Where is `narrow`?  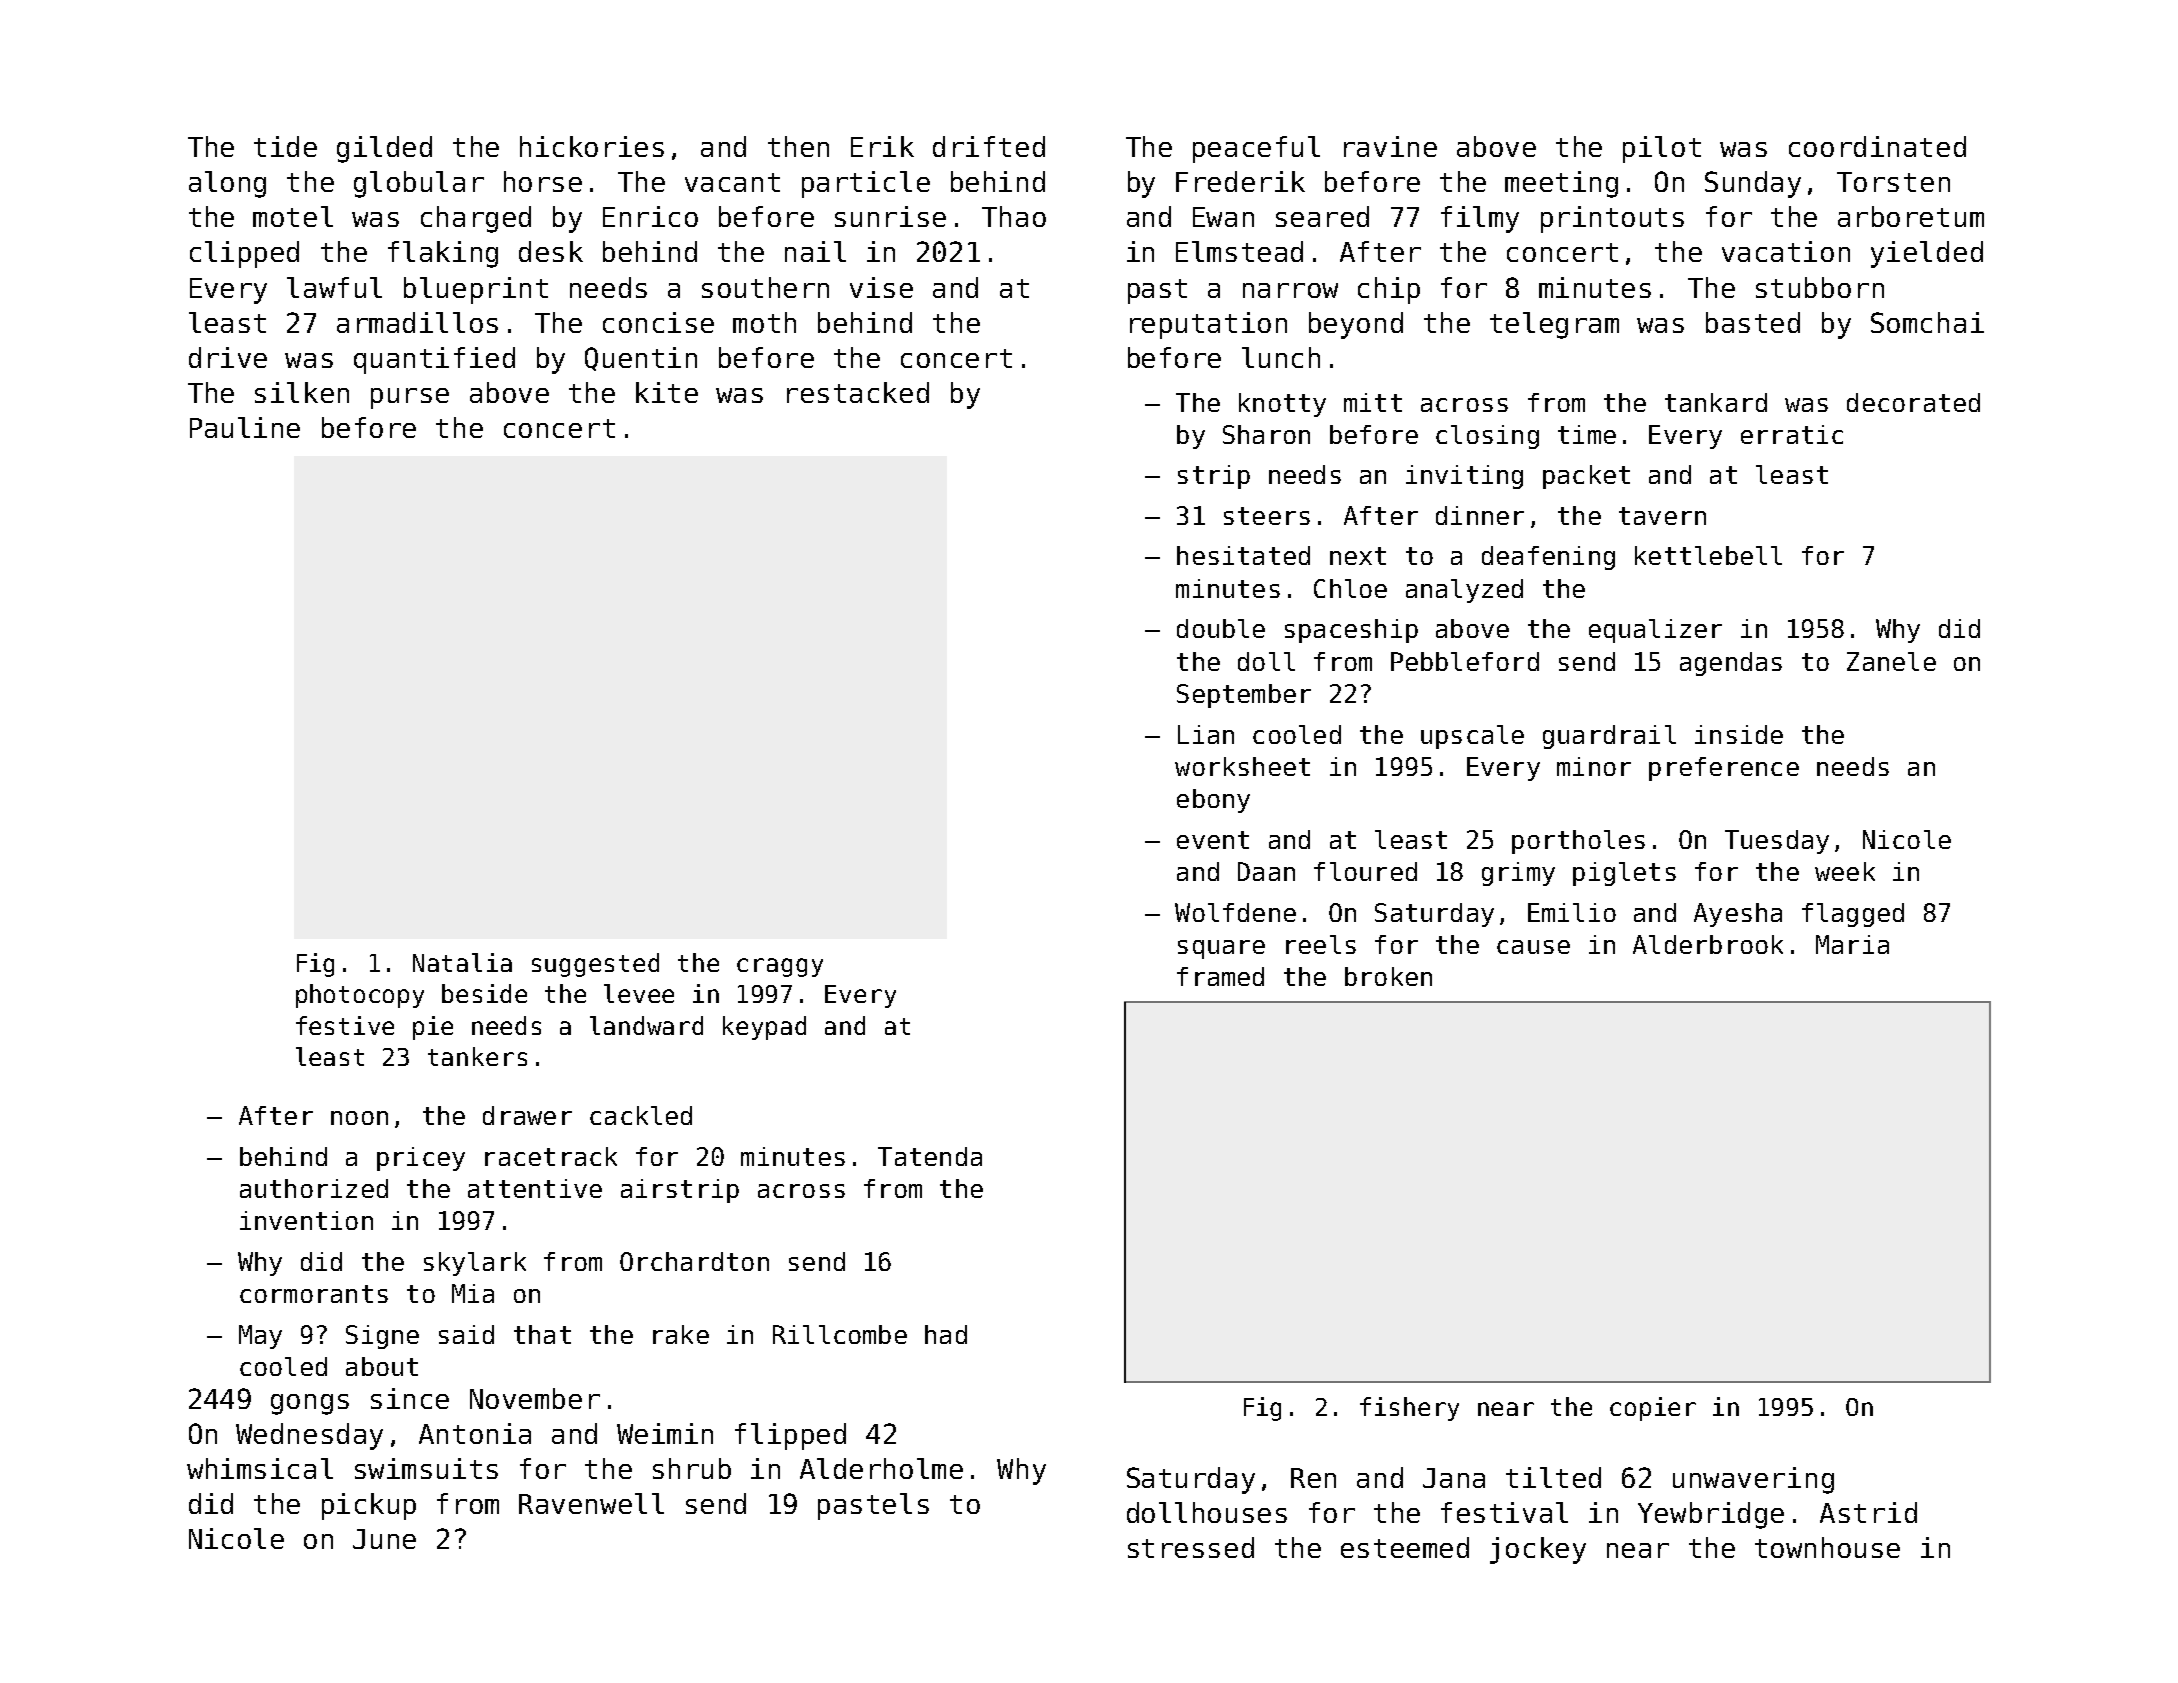
narrow is located at coordinates (1290, 290).
